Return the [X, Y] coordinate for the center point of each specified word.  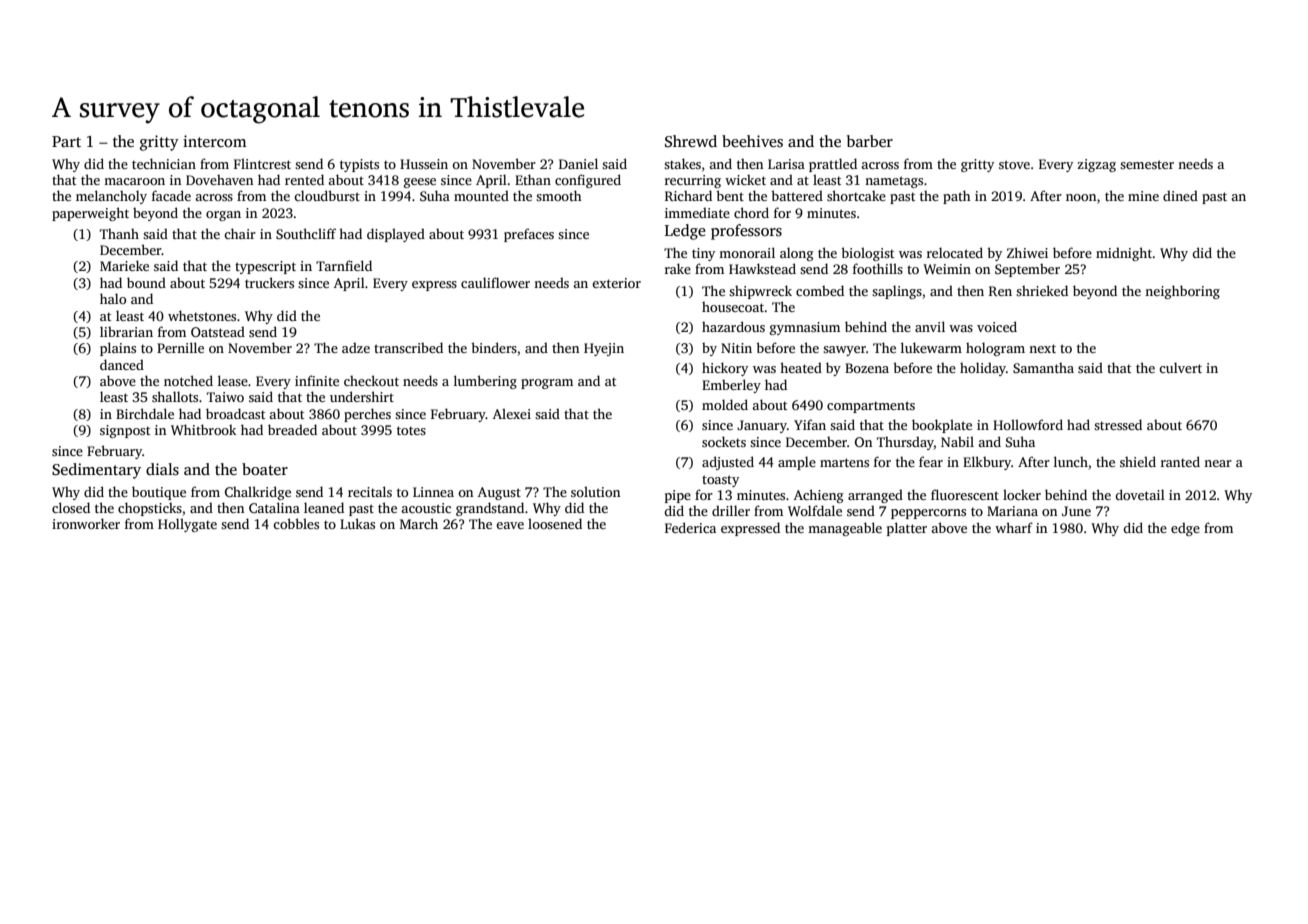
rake [678, 268]
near [1218, 463]
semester [1147, 164]
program [547, 384]
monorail [747, 252]
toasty [720, 481]
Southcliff [306, 233]
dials [162, 469]
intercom [215, 141]
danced [122, 364]
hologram [995, 349]
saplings [897, 292]
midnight [1124, 254]
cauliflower [495, 282]
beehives [752, 141]
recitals [370, 491]
